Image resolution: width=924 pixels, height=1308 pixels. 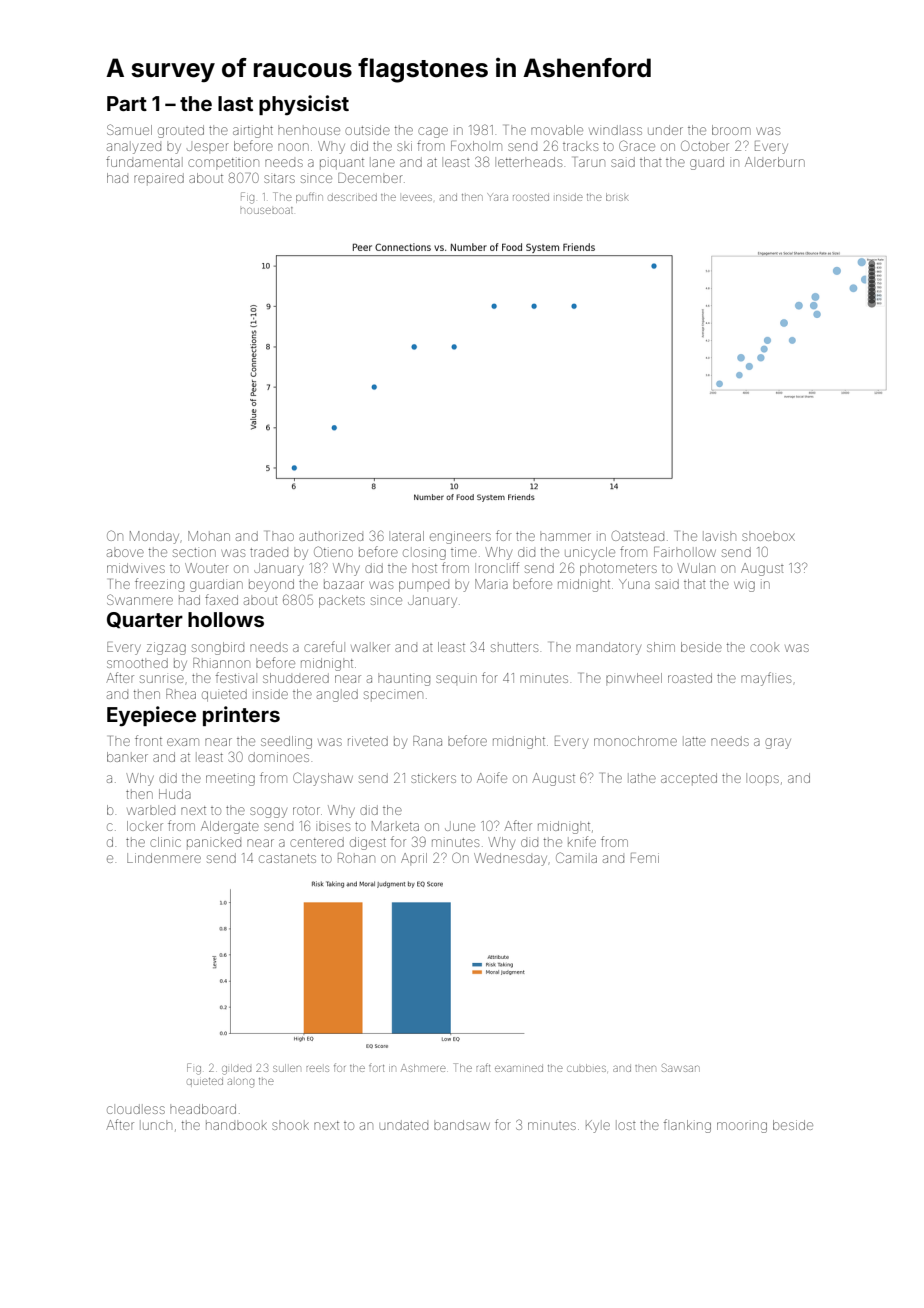 What do you see at coordinates (408, 536) in the screenshot?
I see `lateral` at bounding box center [408, 536].
